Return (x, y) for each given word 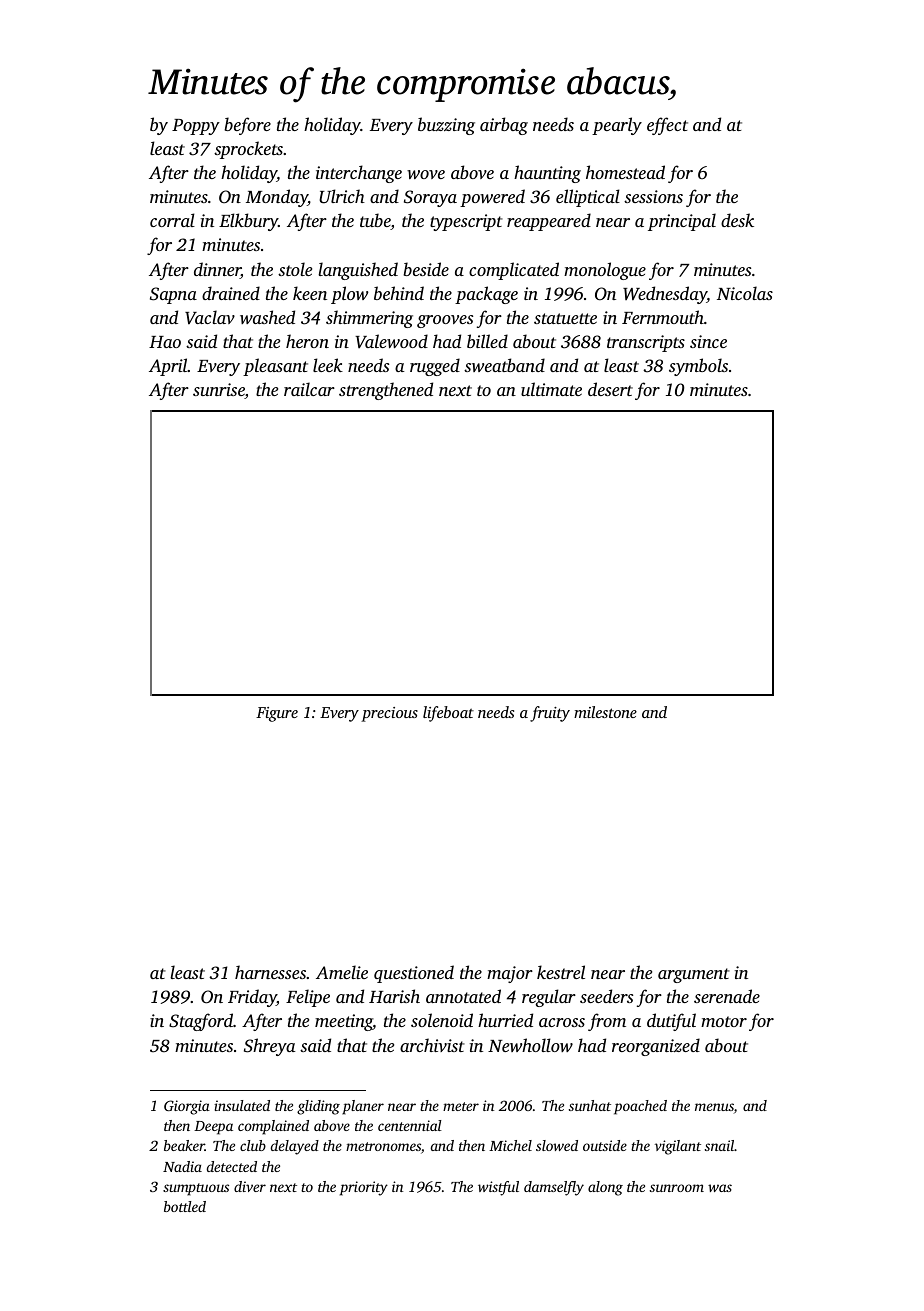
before (247, 126)
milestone (605, 712)
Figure (277, 714)
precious (389, 714)
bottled (185, 1206)
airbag (504, 126)
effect (667, 126)
